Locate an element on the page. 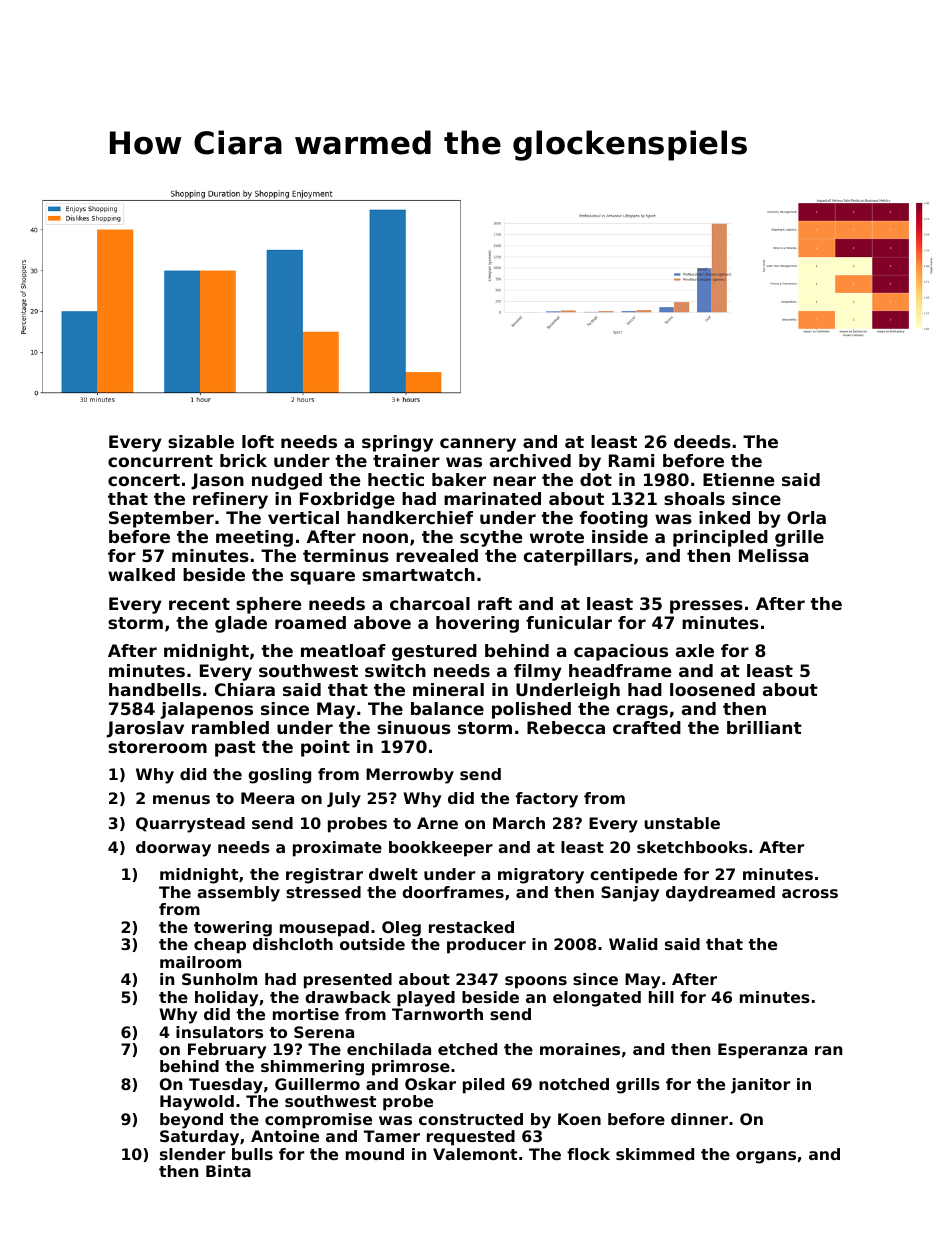  grille is located at coordinates (799, 538).
